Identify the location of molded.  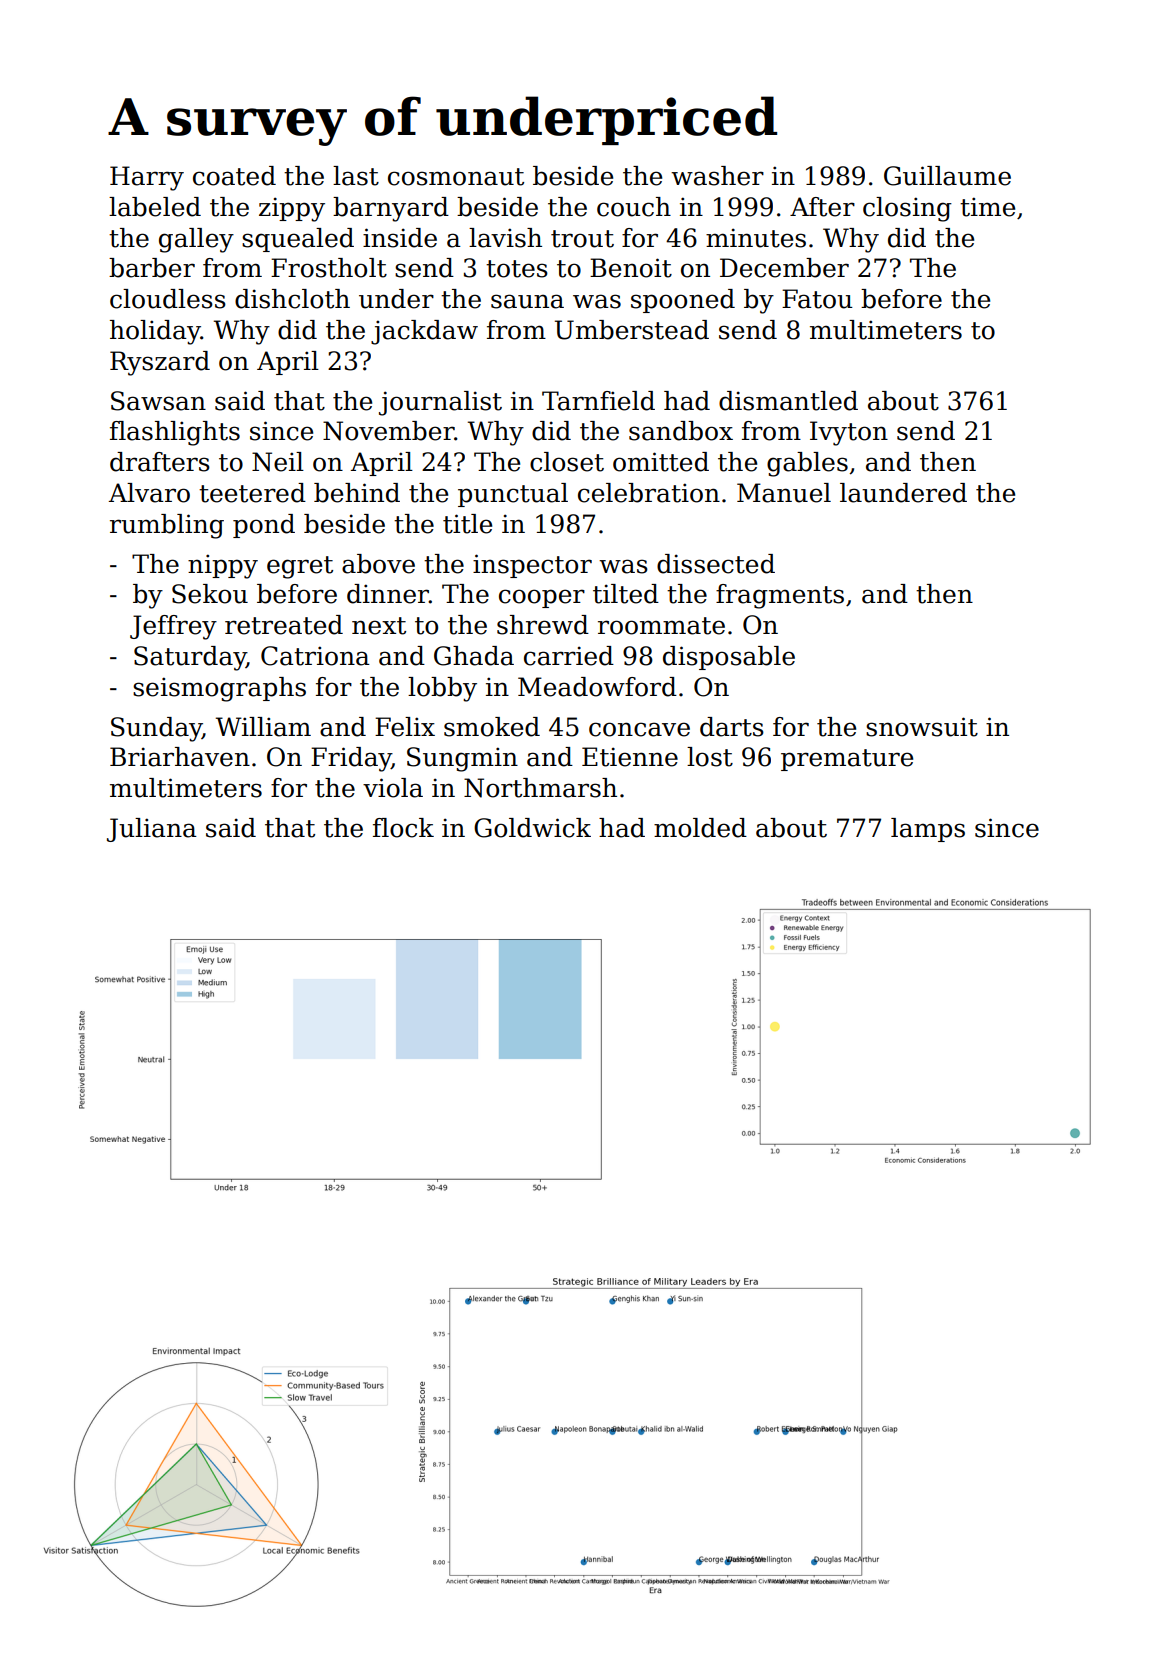
(700, 828).
